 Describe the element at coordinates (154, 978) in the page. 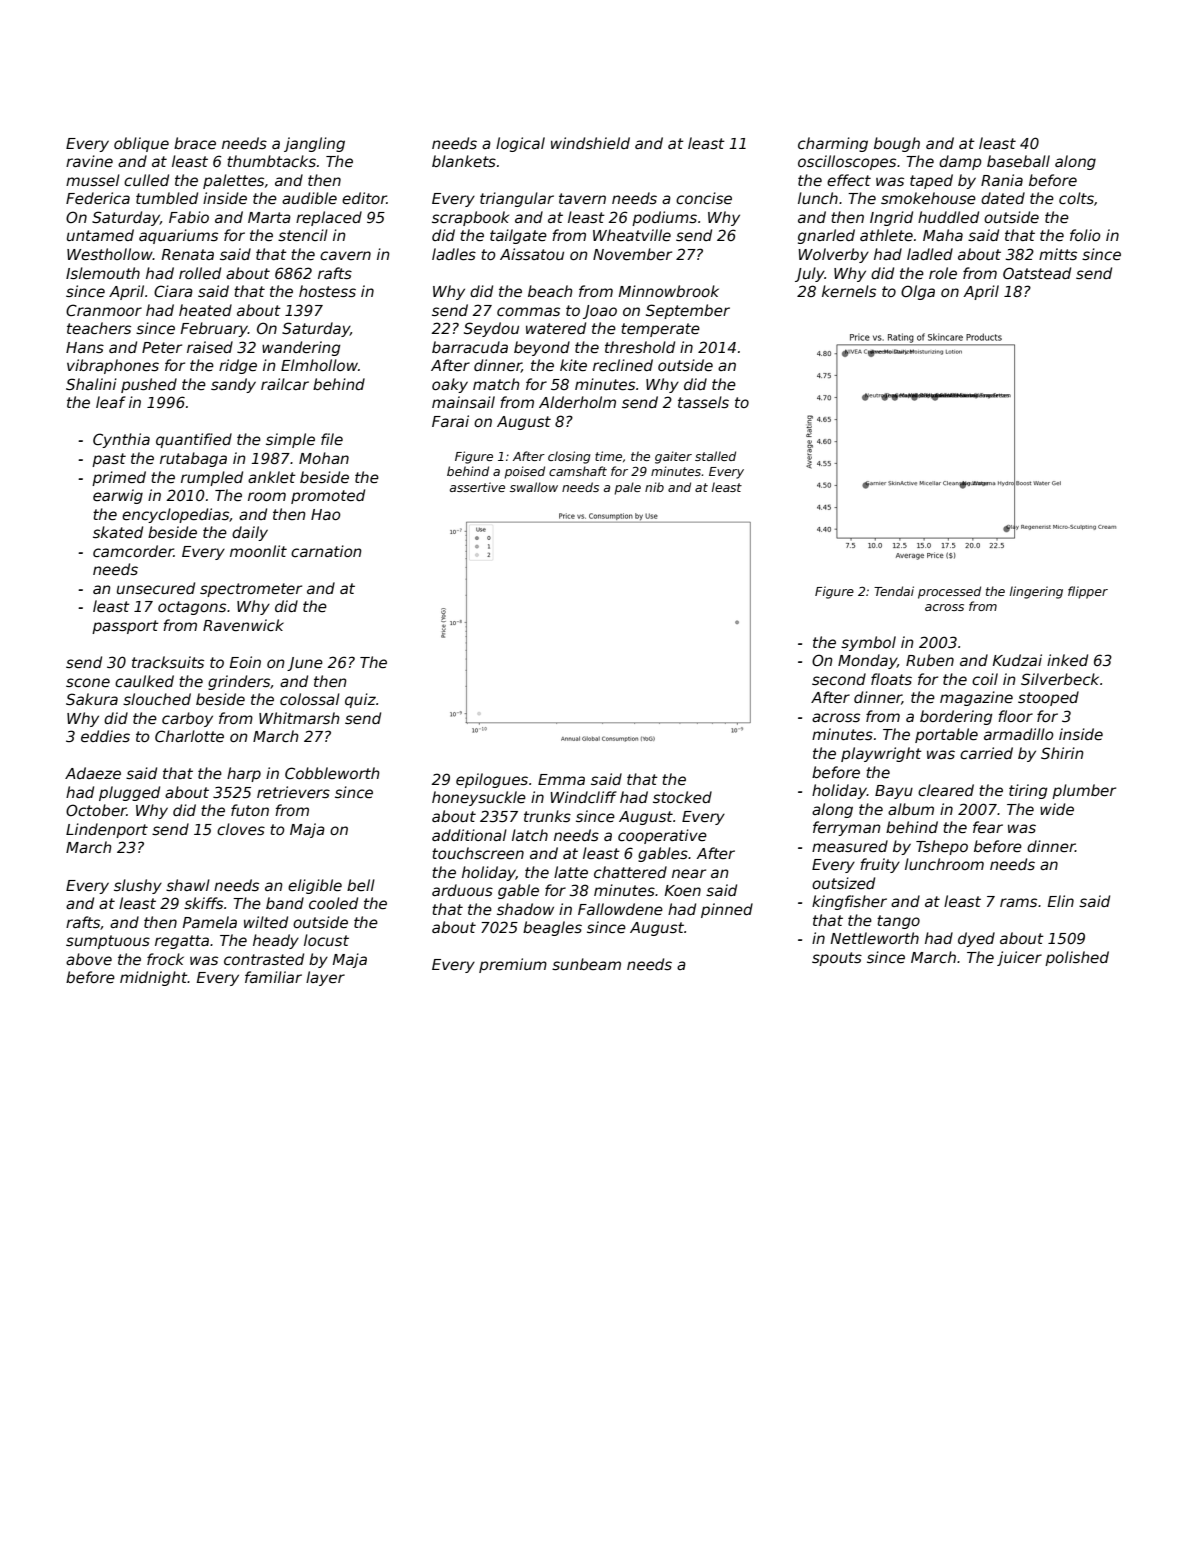

I see `midnight` at that location.
